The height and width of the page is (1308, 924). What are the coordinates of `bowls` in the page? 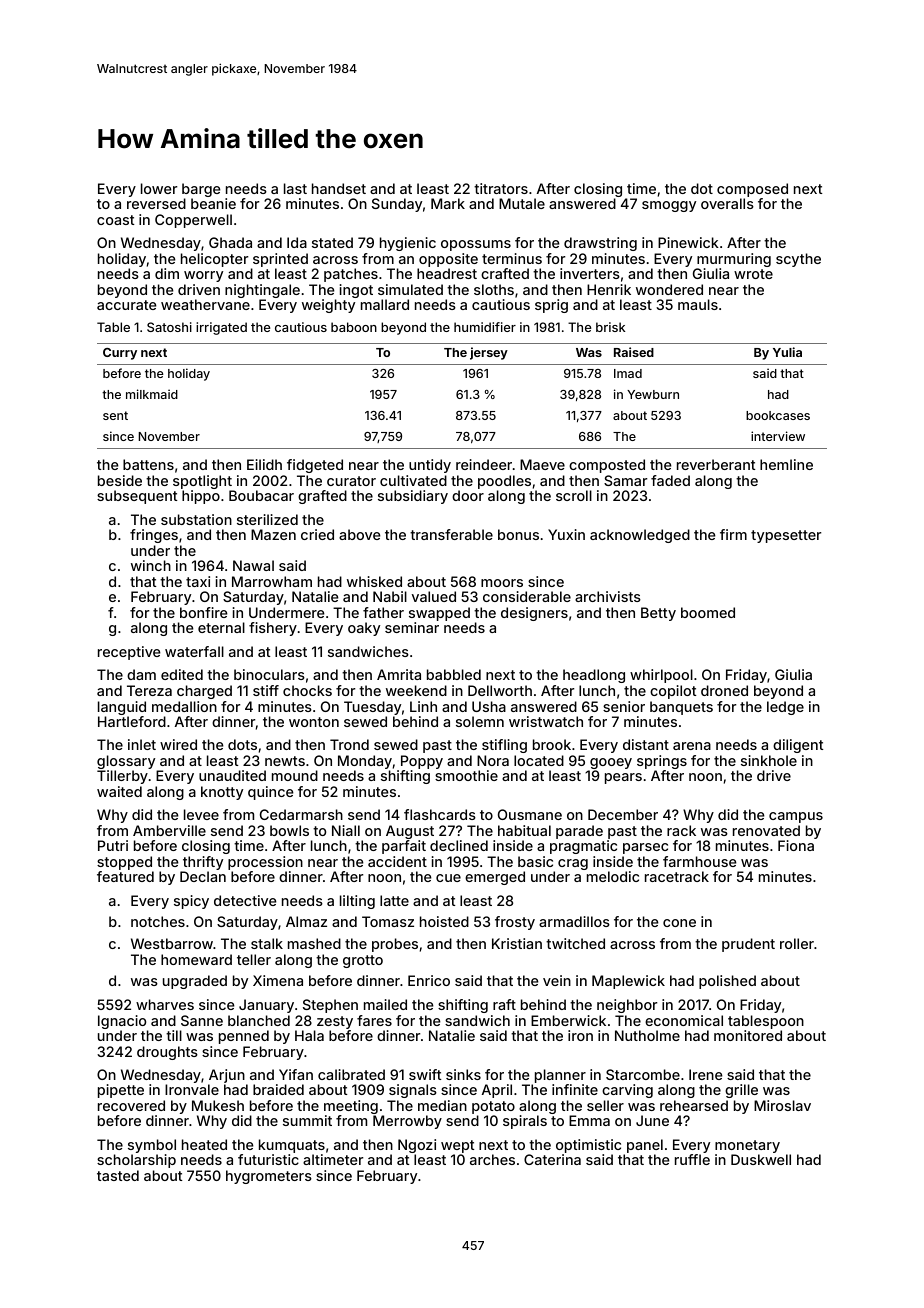 It's located at (289, 830).
